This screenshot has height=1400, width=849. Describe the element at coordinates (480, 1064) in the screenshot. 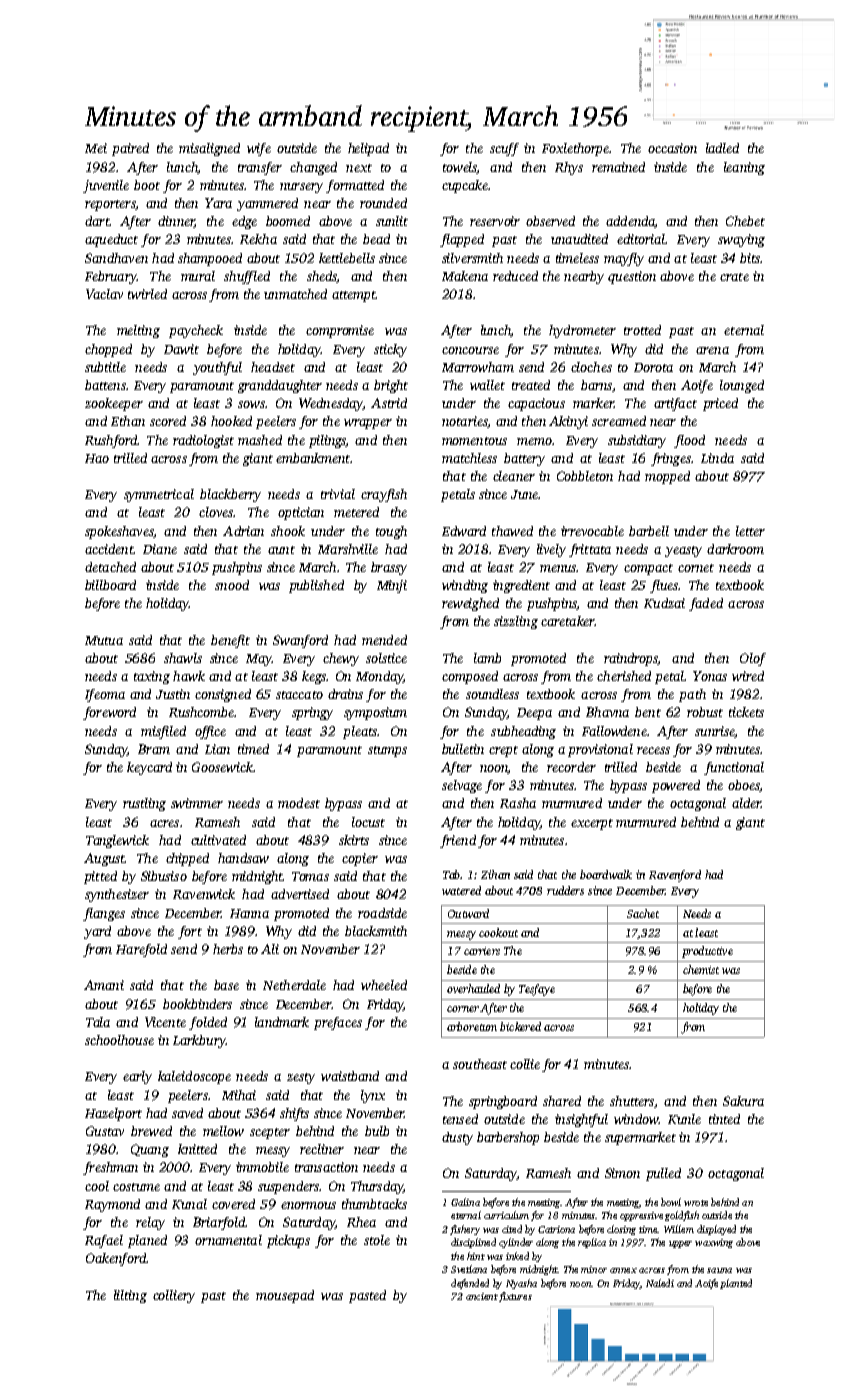

I see `southeast` at that location.
